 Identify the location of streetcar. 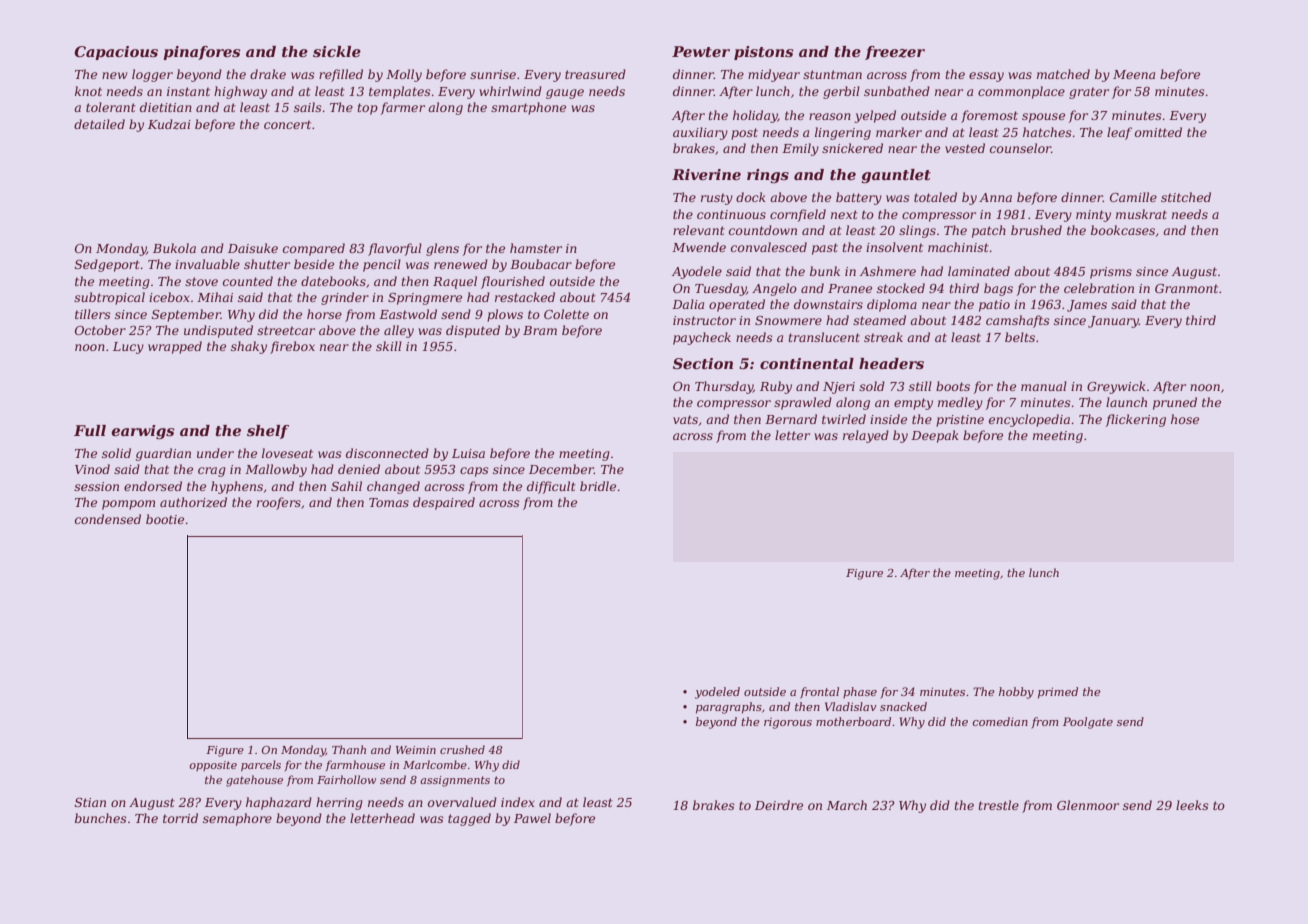
(286, 330).
